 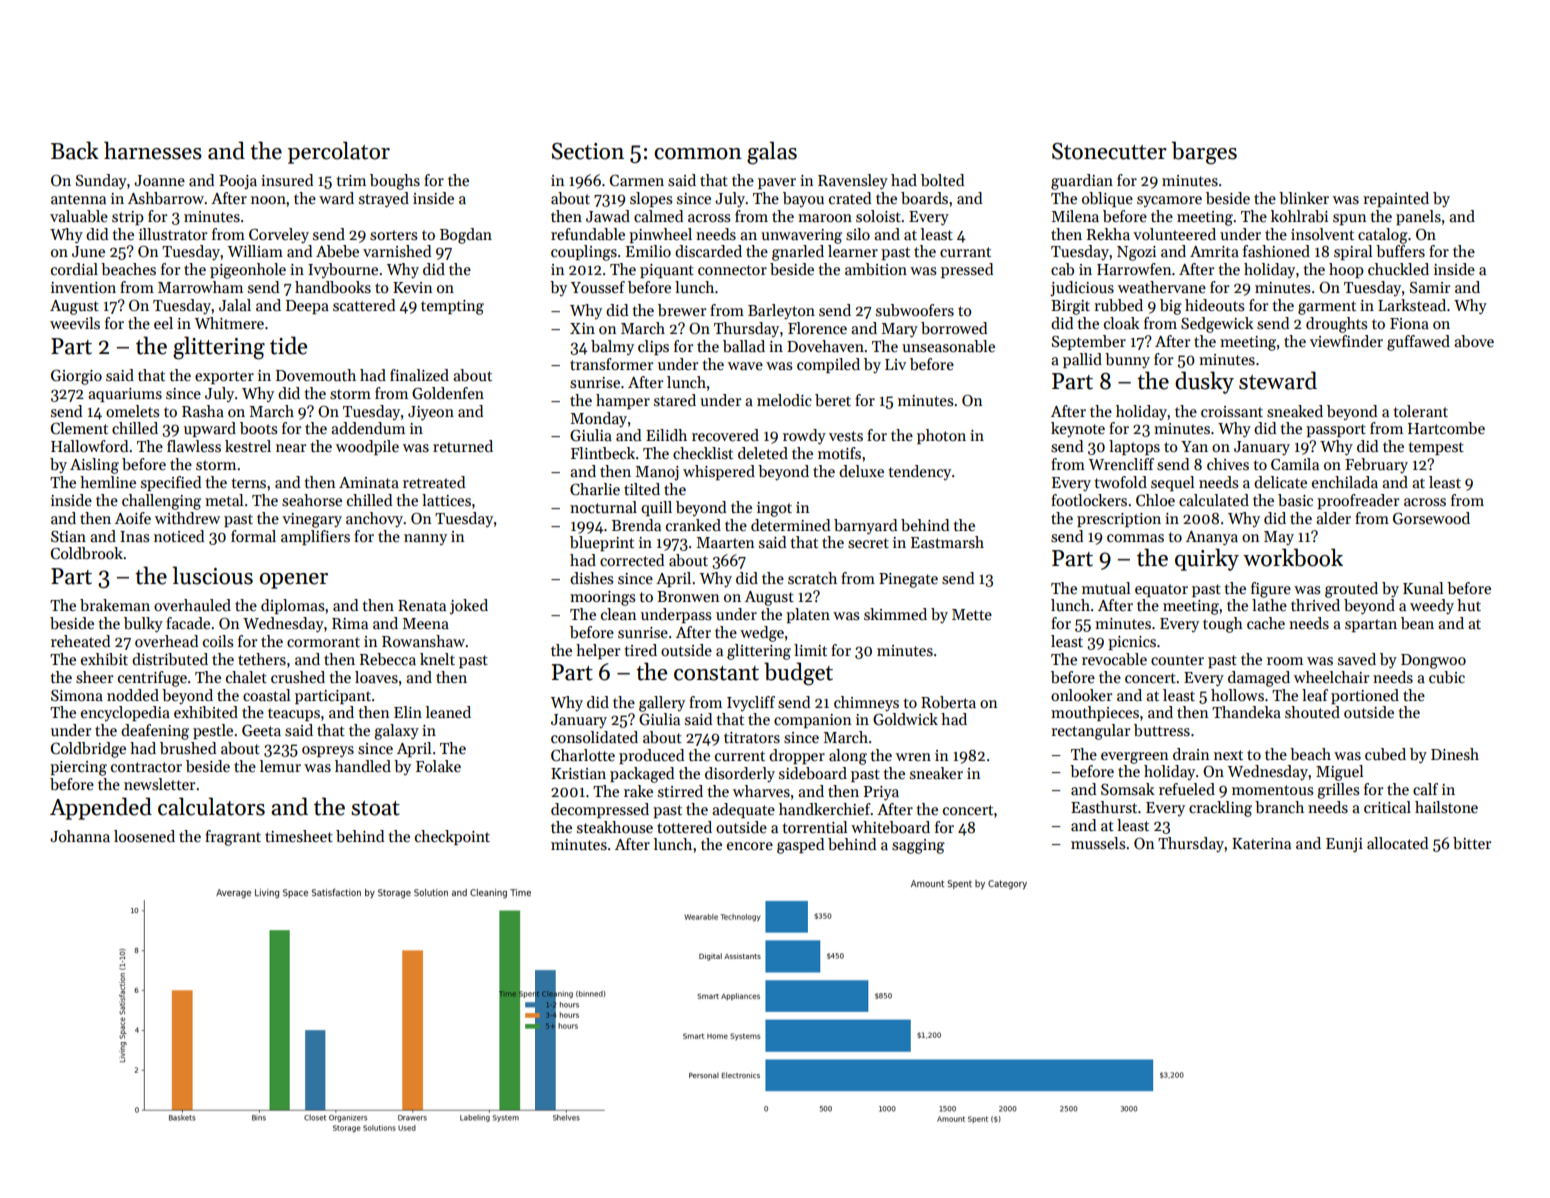 I want to click on determined, so click(x=790, y=525).
